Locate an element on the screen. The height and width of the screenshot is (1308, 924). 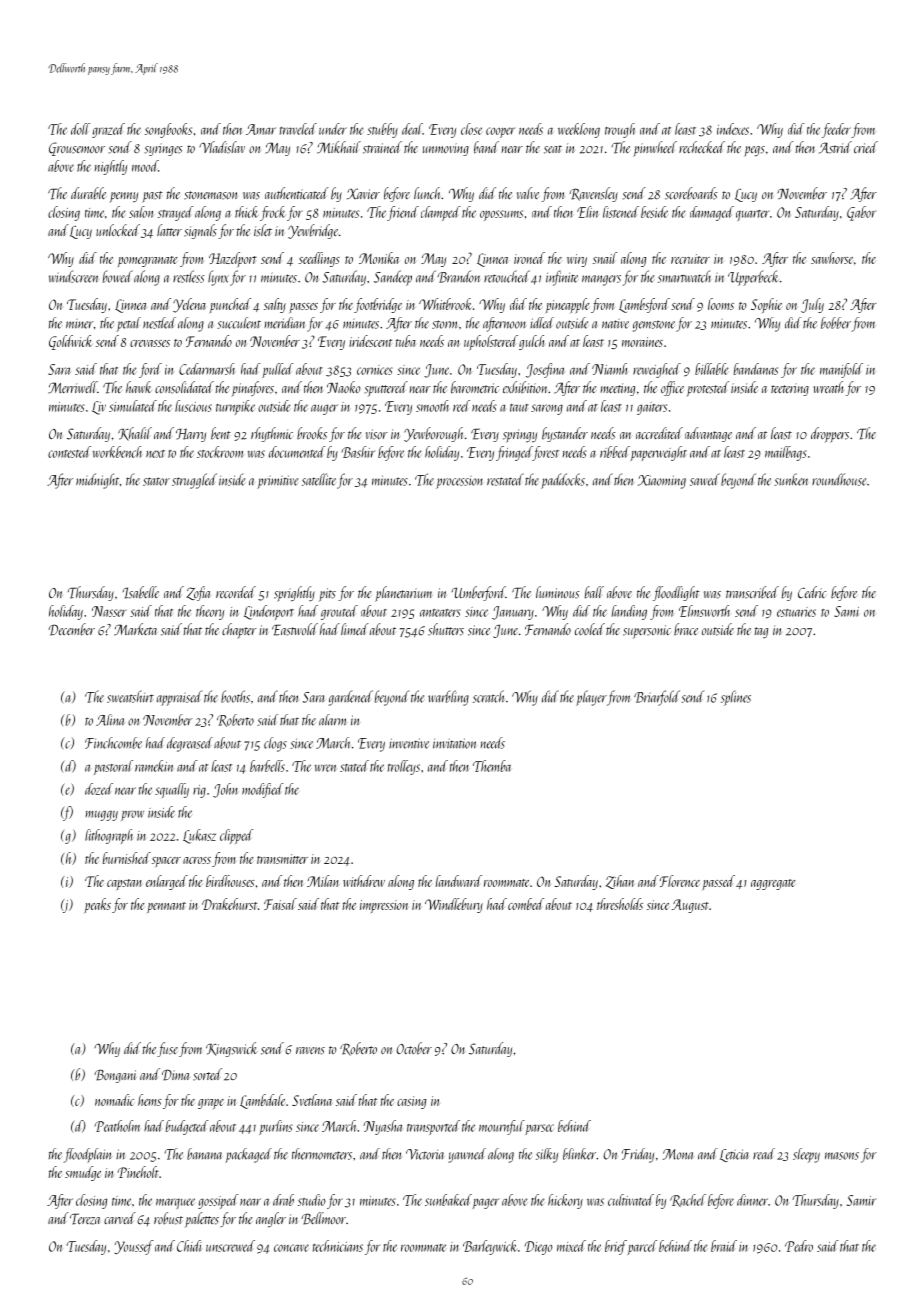
unscrewed is located at coordinates (230, 1246).
